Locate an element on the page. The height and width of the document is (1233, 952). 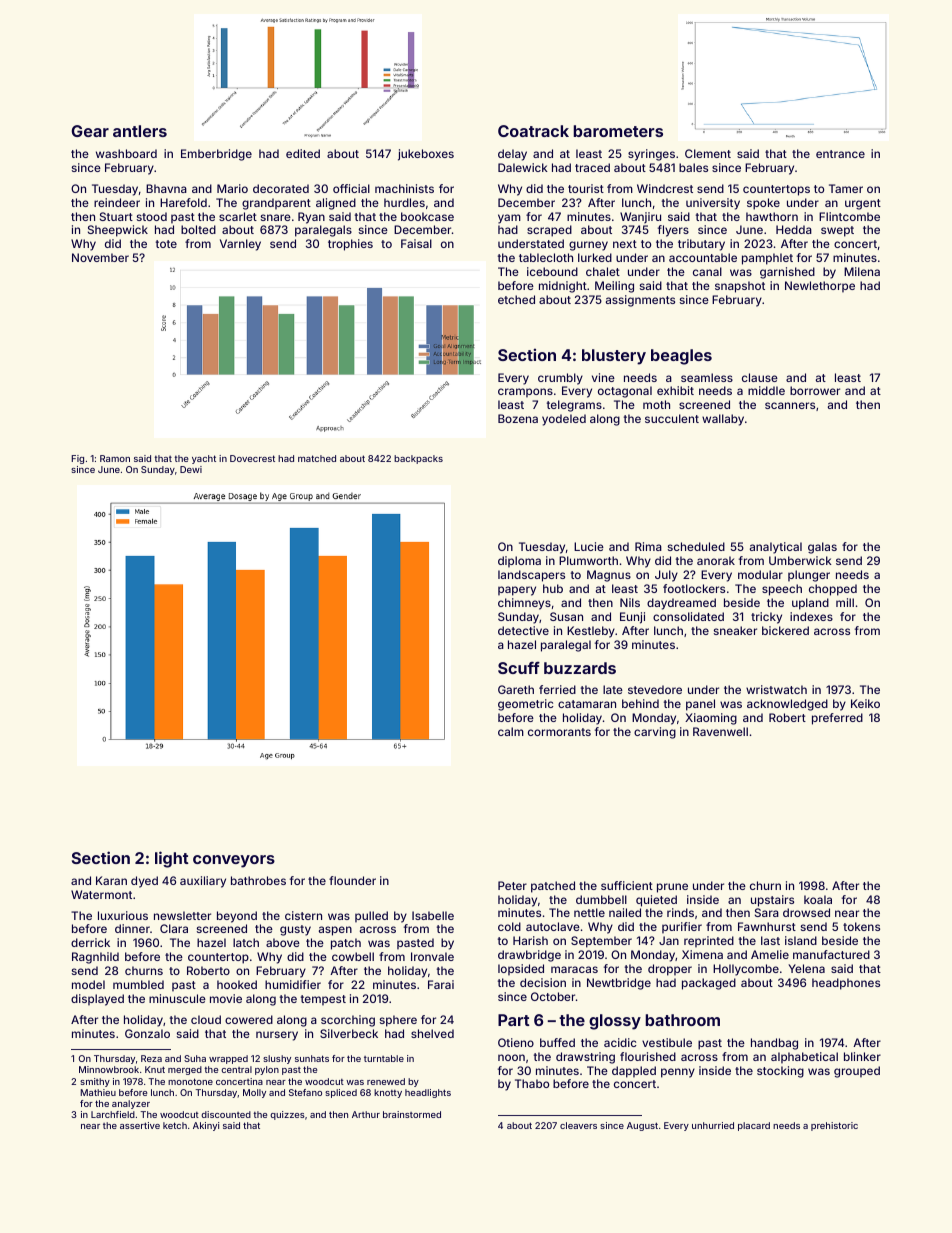
yam is located at coordinates (509, 219).
